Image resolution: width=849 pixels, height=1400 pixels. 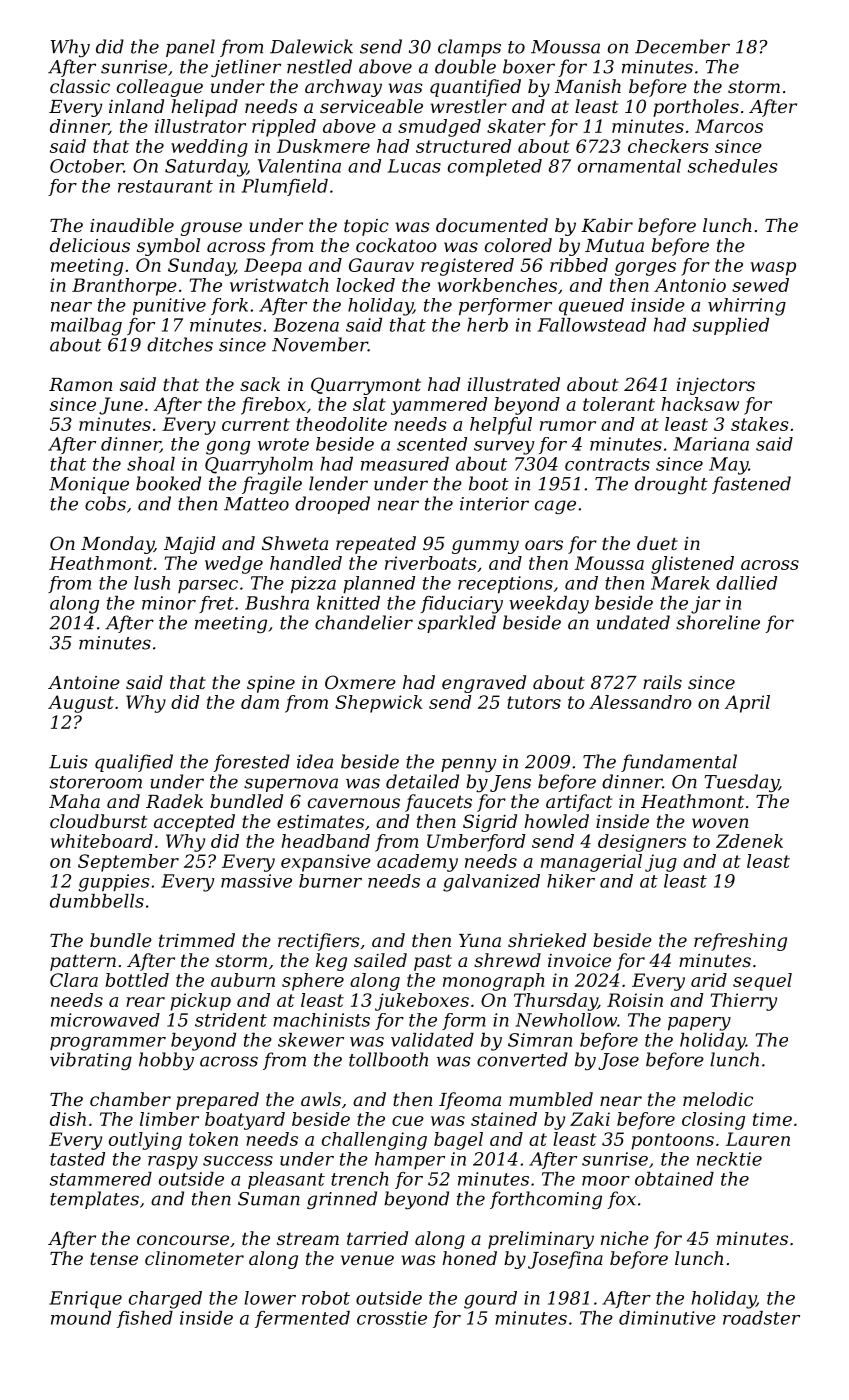 What do you see at coordinates (549, 605) in the image?
I see `weekday` at bounding box center [549, 605].
